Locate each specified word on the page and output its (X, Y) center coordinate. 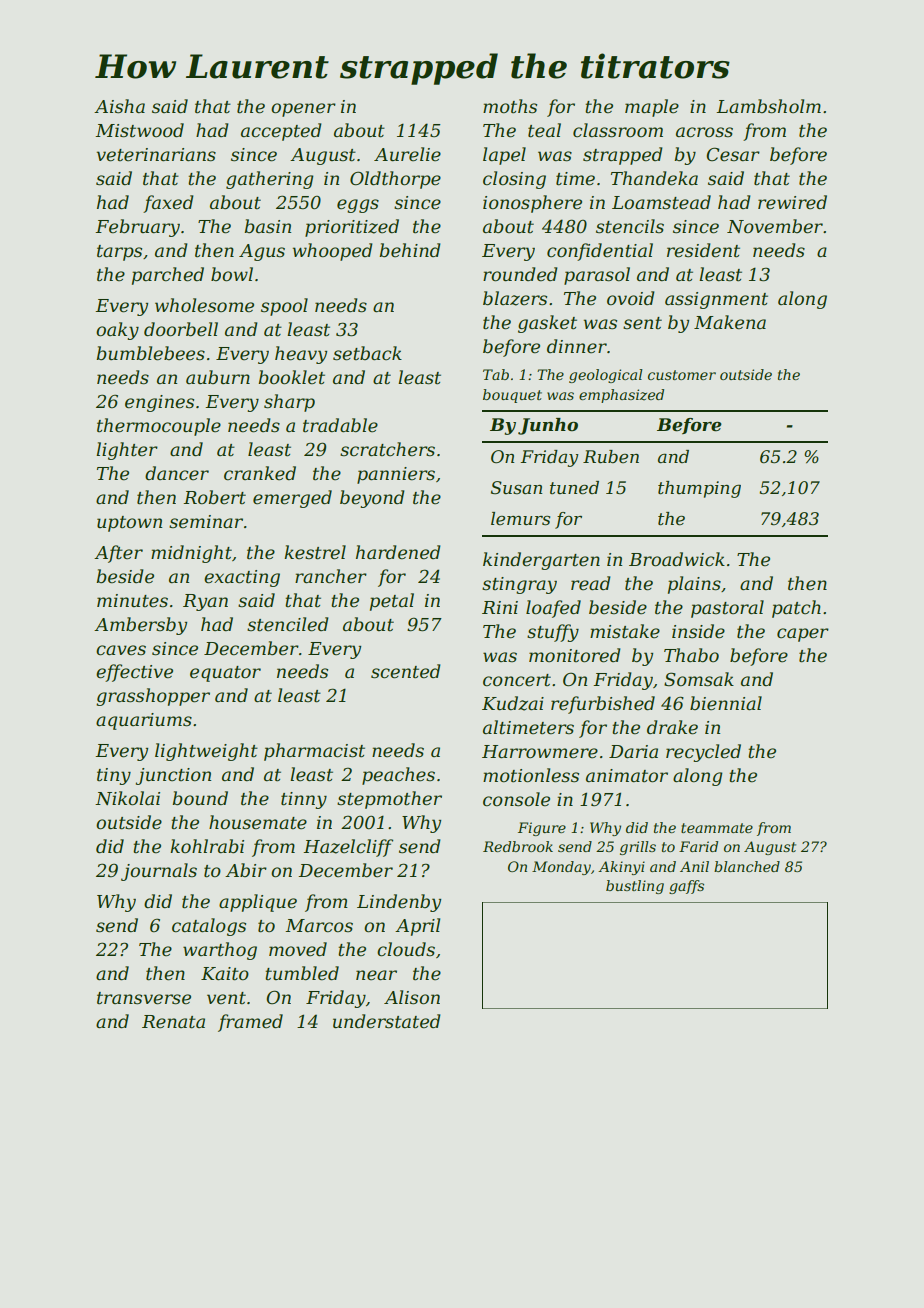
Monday (561, 868)
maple (652, 108)
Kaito (225, 974)
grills (638, 848)
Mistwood (139, 130)
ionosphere (532, 204)
